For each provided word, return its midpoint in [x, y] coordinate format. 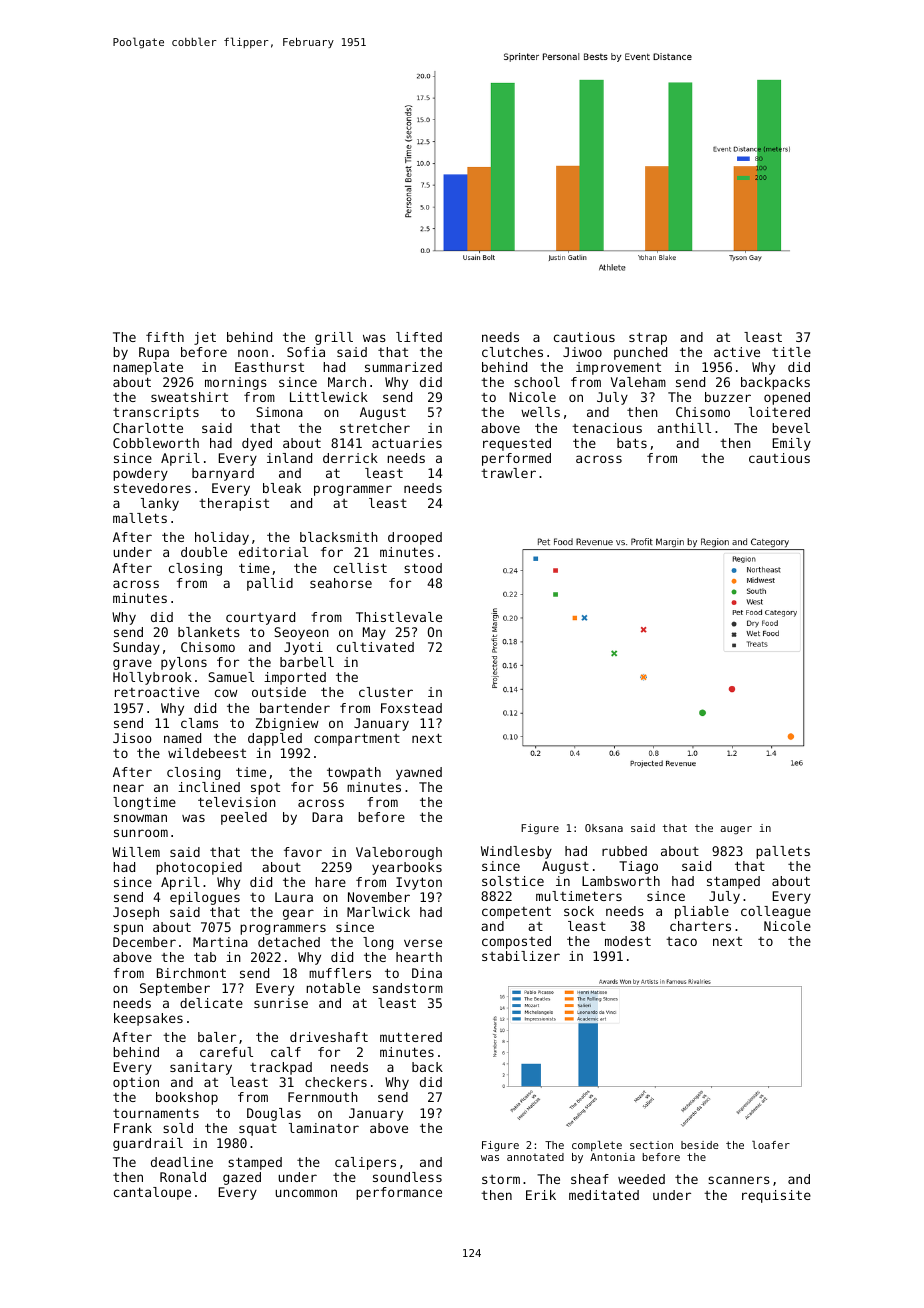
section [651, 1145]
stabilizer [521, 956]
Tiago [638, 867]
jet [205, 338]
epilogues [205, 898]
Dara [327, 817]
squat [258, 1130]
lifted [419, 337]
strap [648, 338]
